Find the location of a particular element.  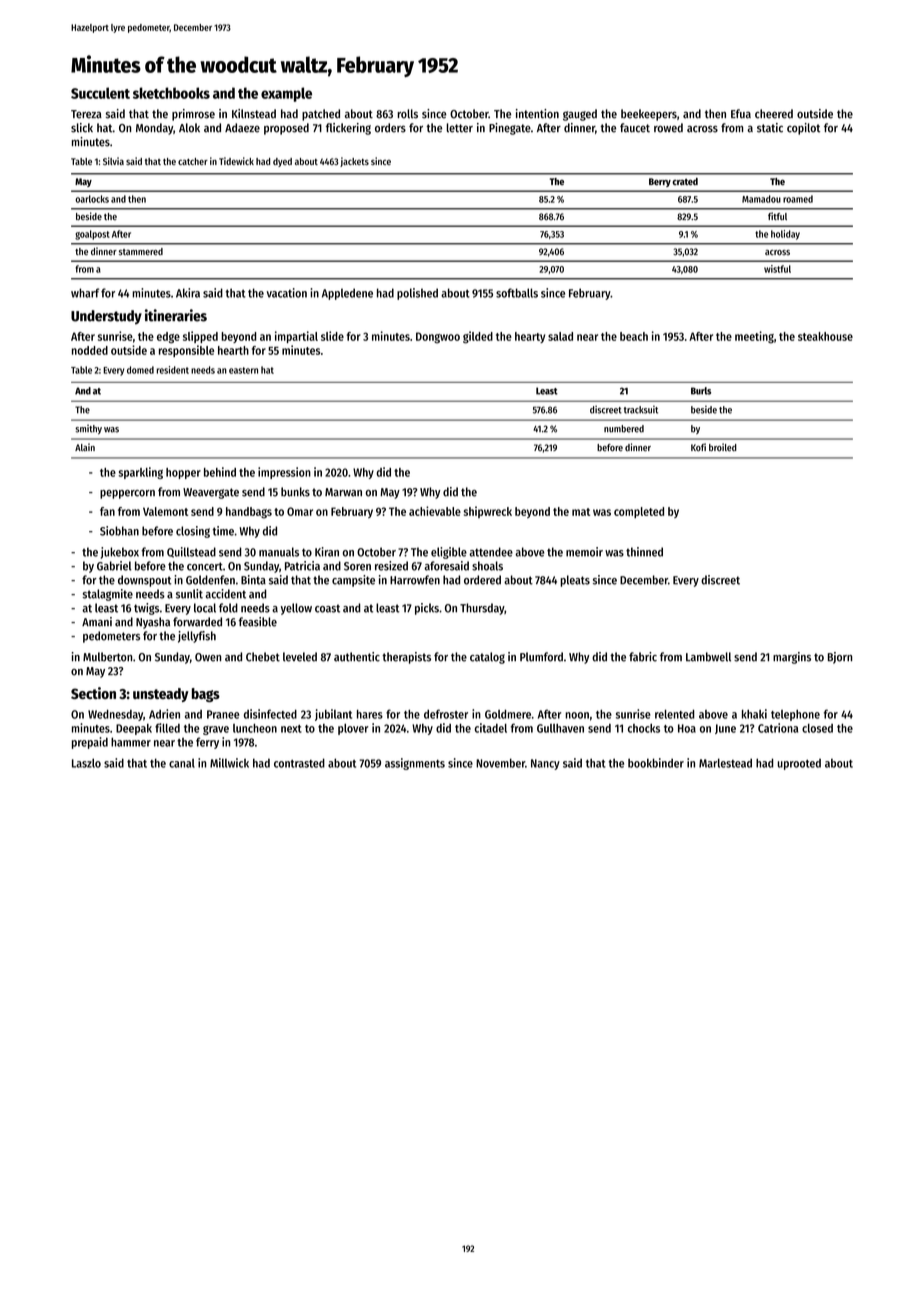

Succulent is located at coordinates (100, 93).
